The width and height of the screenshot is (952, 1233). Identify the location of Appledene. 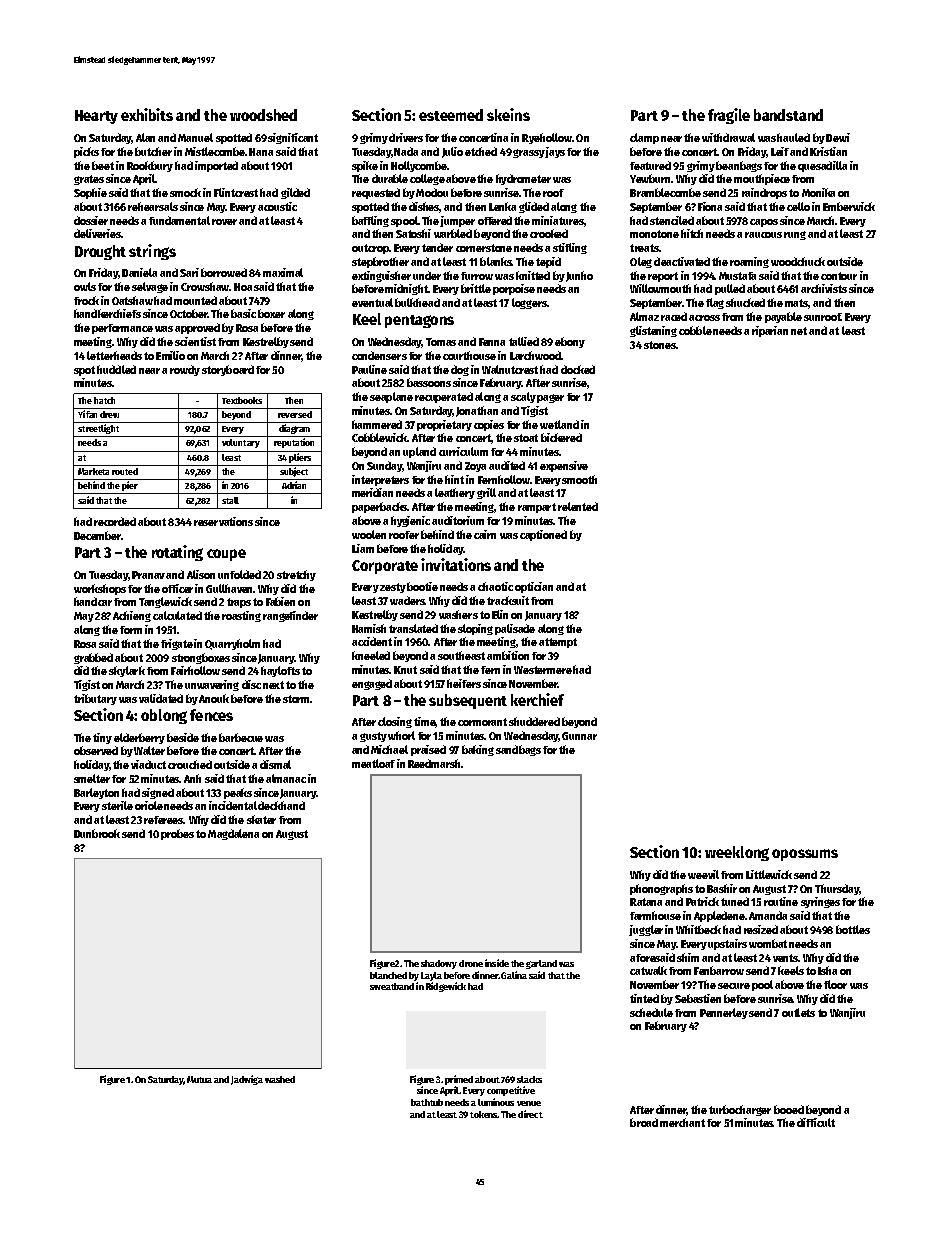
(719, 916).
